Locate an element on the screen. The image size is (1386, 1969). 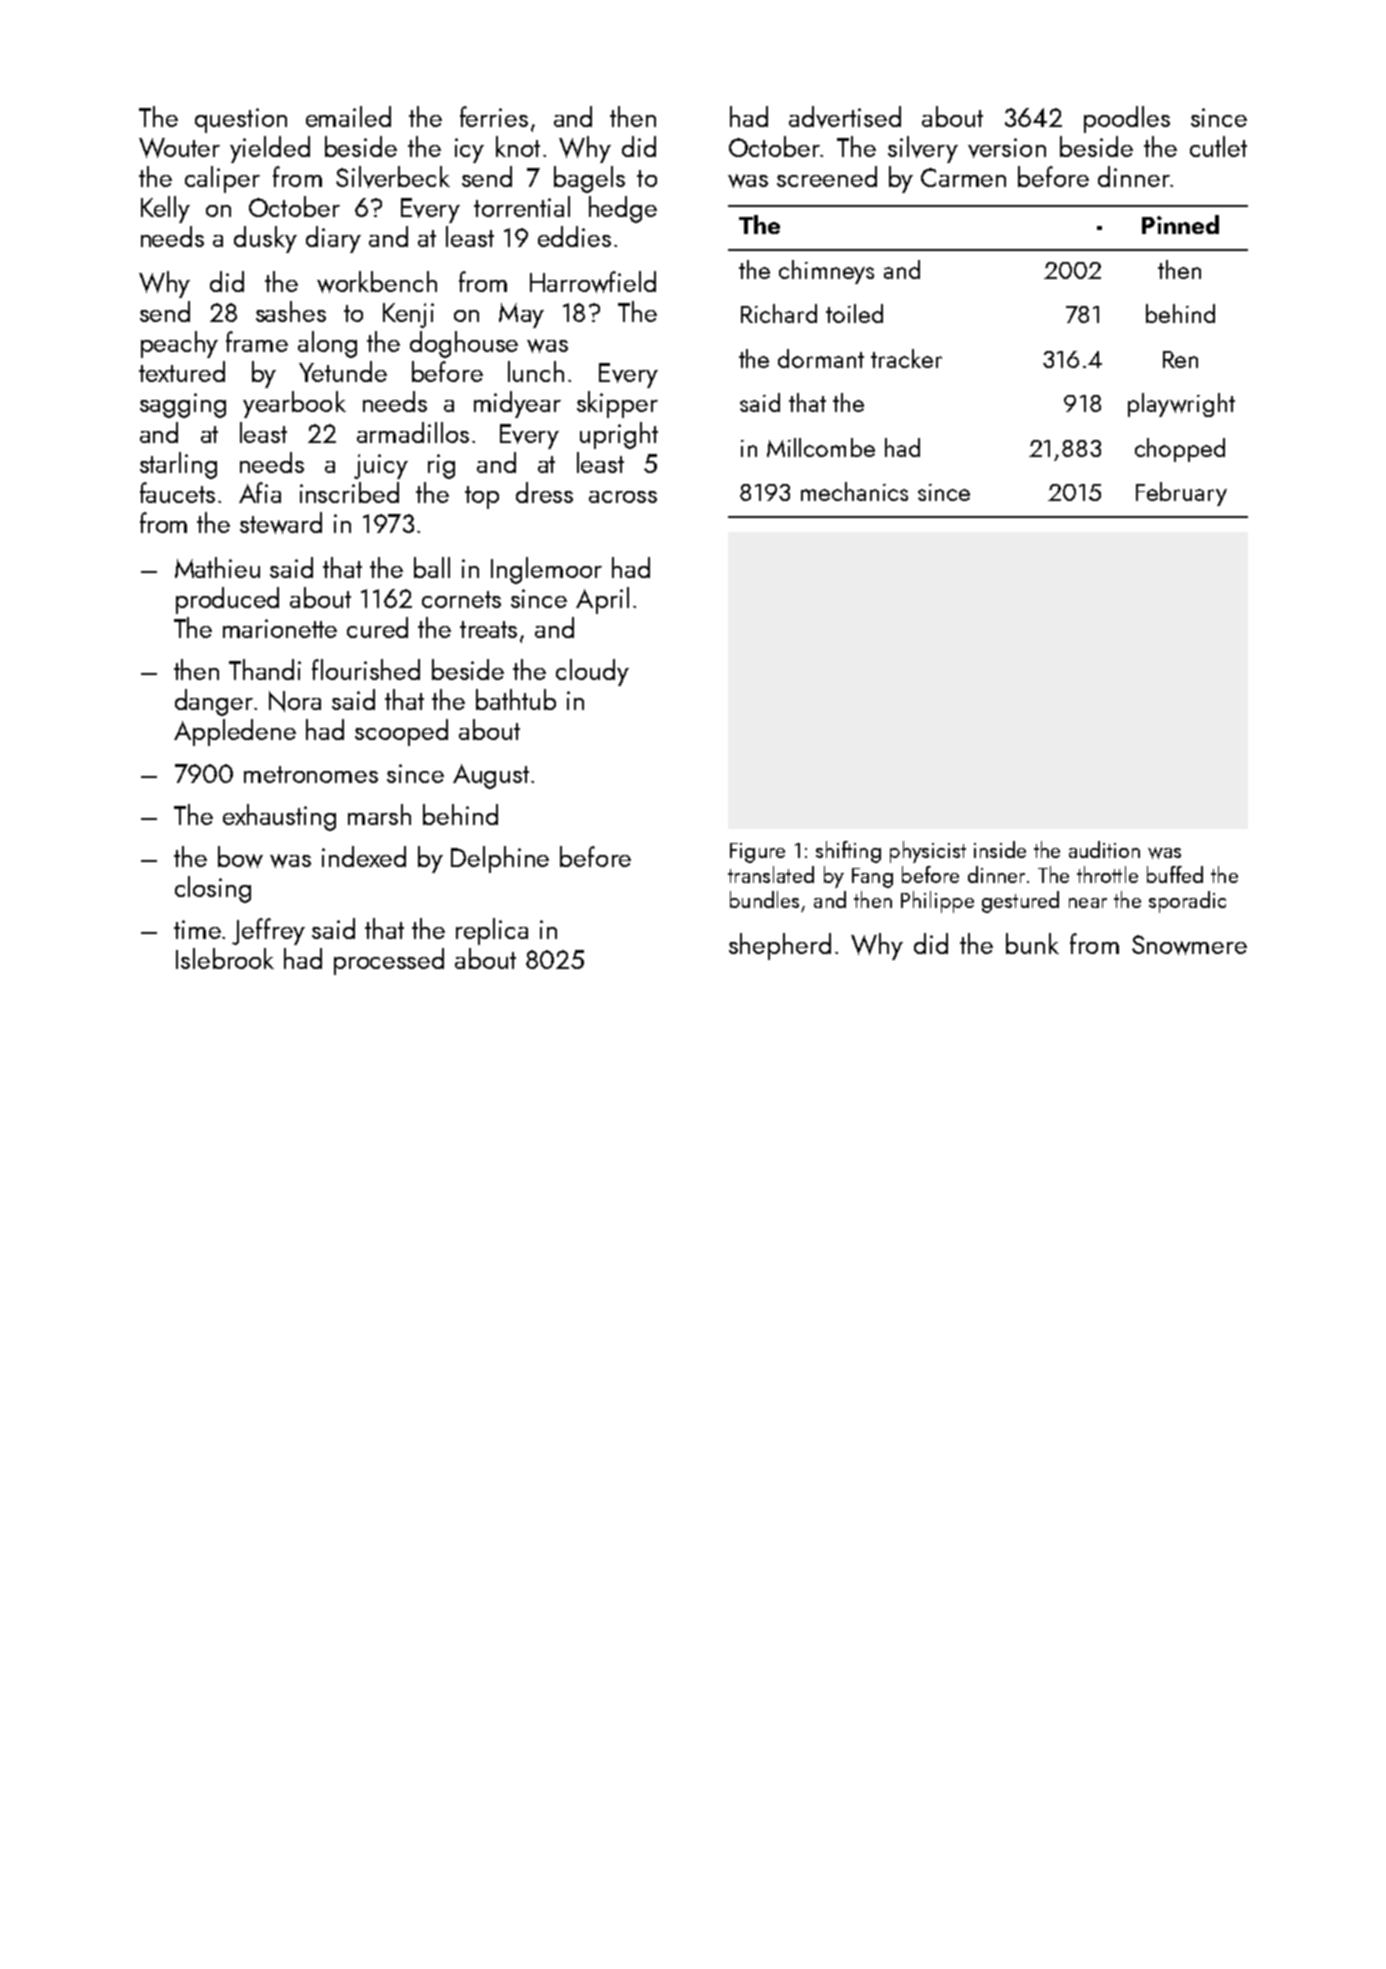
February is located at coordinates (1181, 494).
